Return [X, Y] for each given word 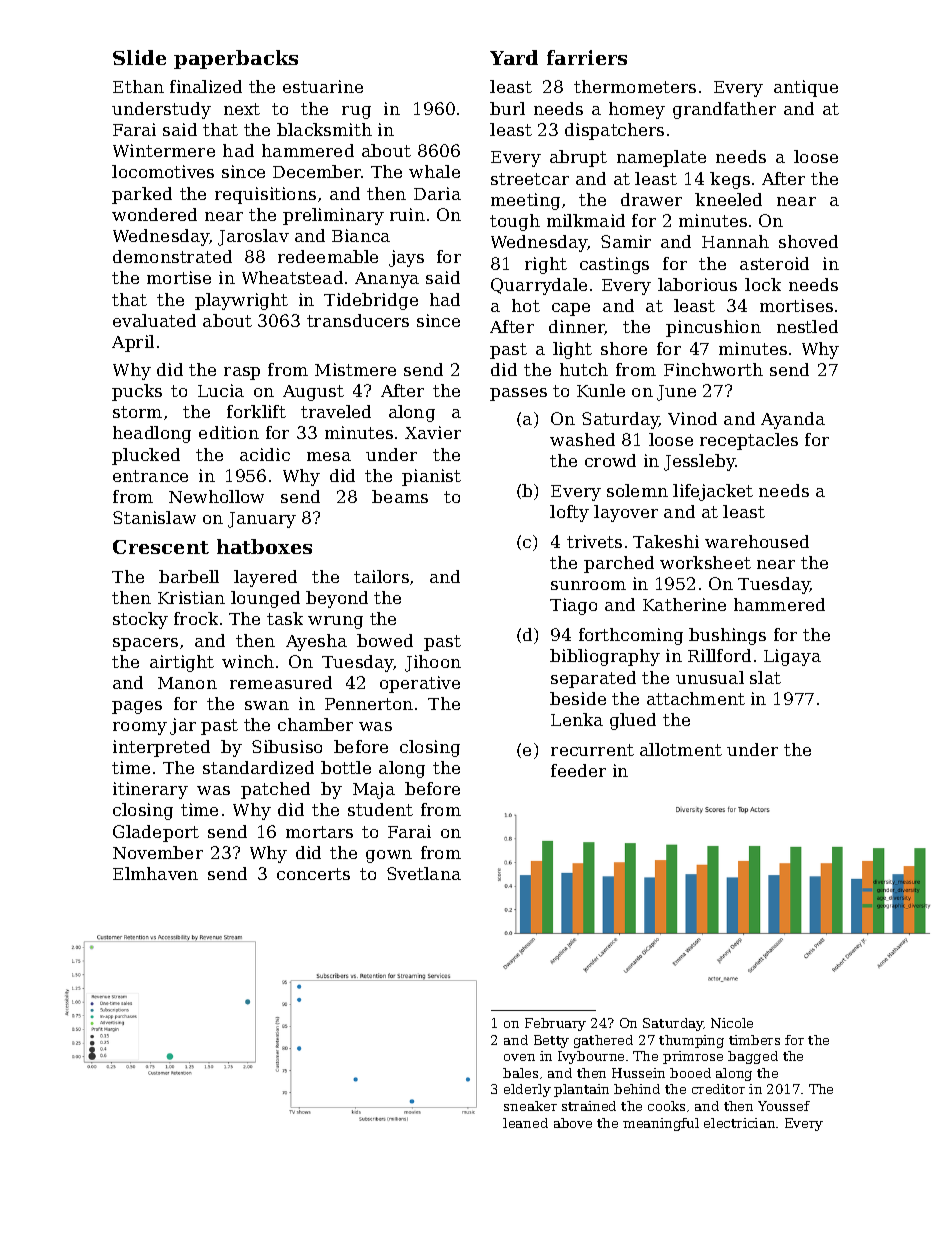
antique [806, 88]
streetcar [530, 179]
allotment [681, 749]
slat [765, 677]
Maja [374, 790]
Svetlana [424, 873]
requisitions [265, 195]
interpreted [161, 748]
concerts [313, 874]
